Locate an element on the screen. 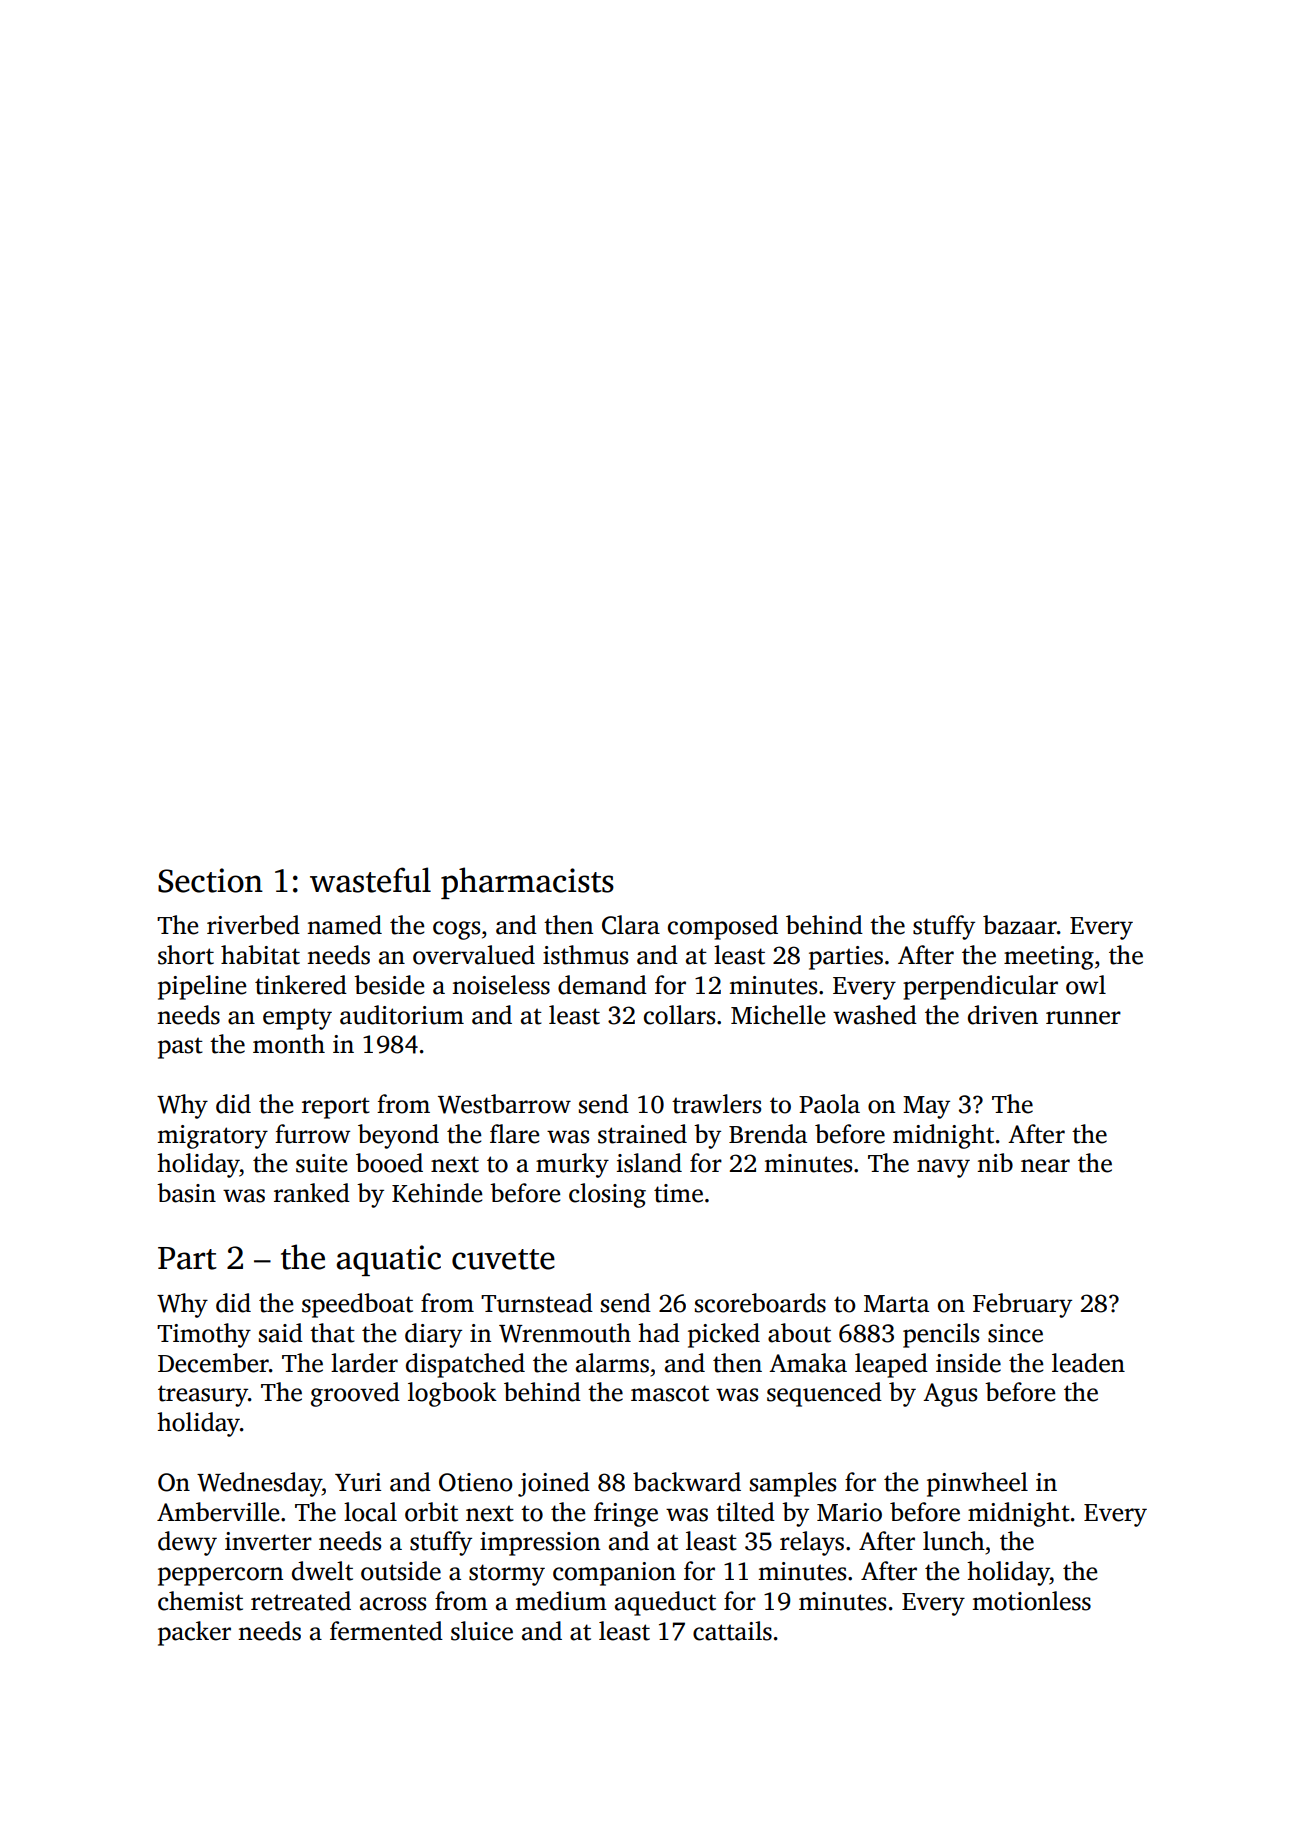  dewy is located at coordinates (187, 1543).
